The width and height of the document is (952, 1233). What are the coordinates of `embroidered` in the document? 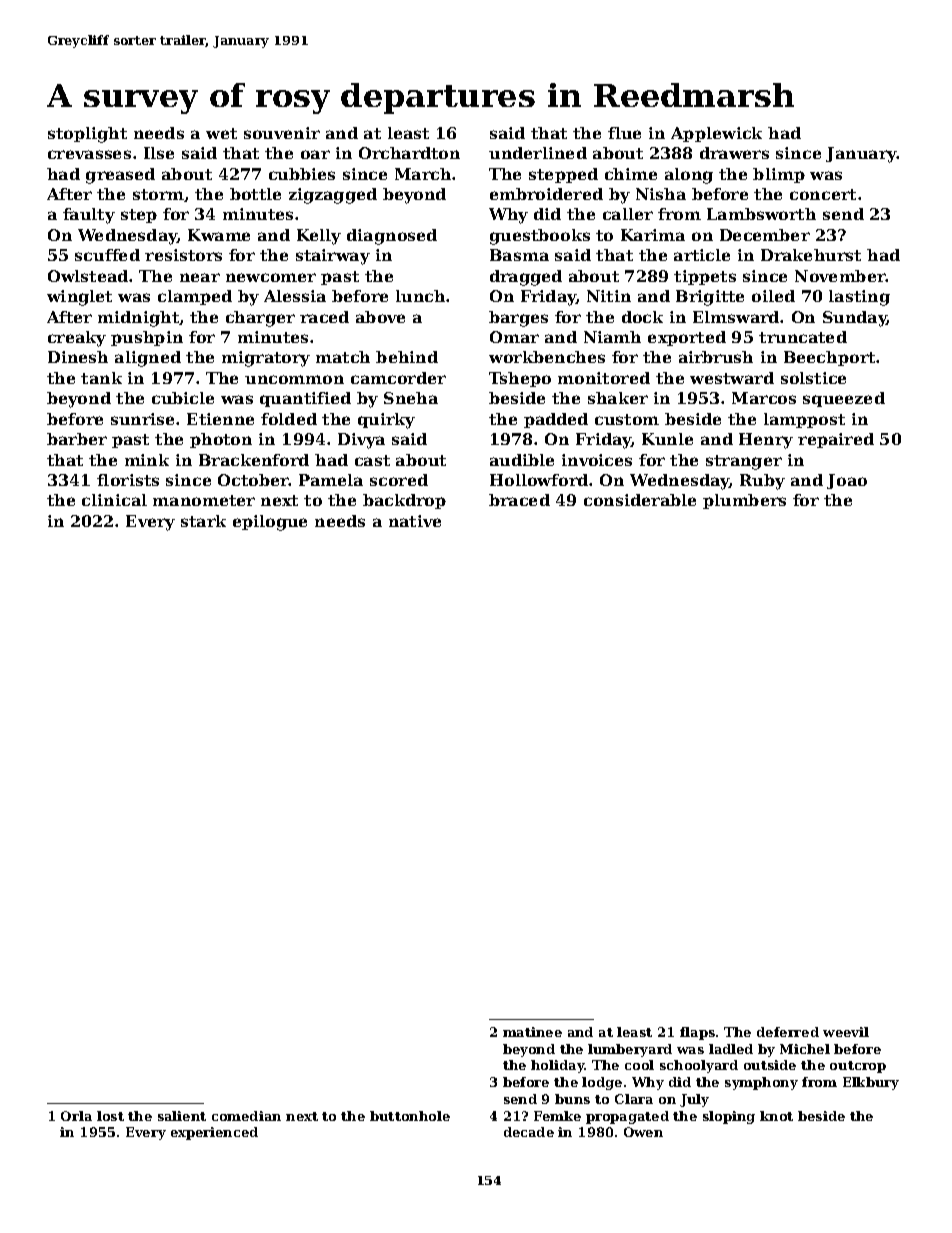 It's located at (546, 194).
